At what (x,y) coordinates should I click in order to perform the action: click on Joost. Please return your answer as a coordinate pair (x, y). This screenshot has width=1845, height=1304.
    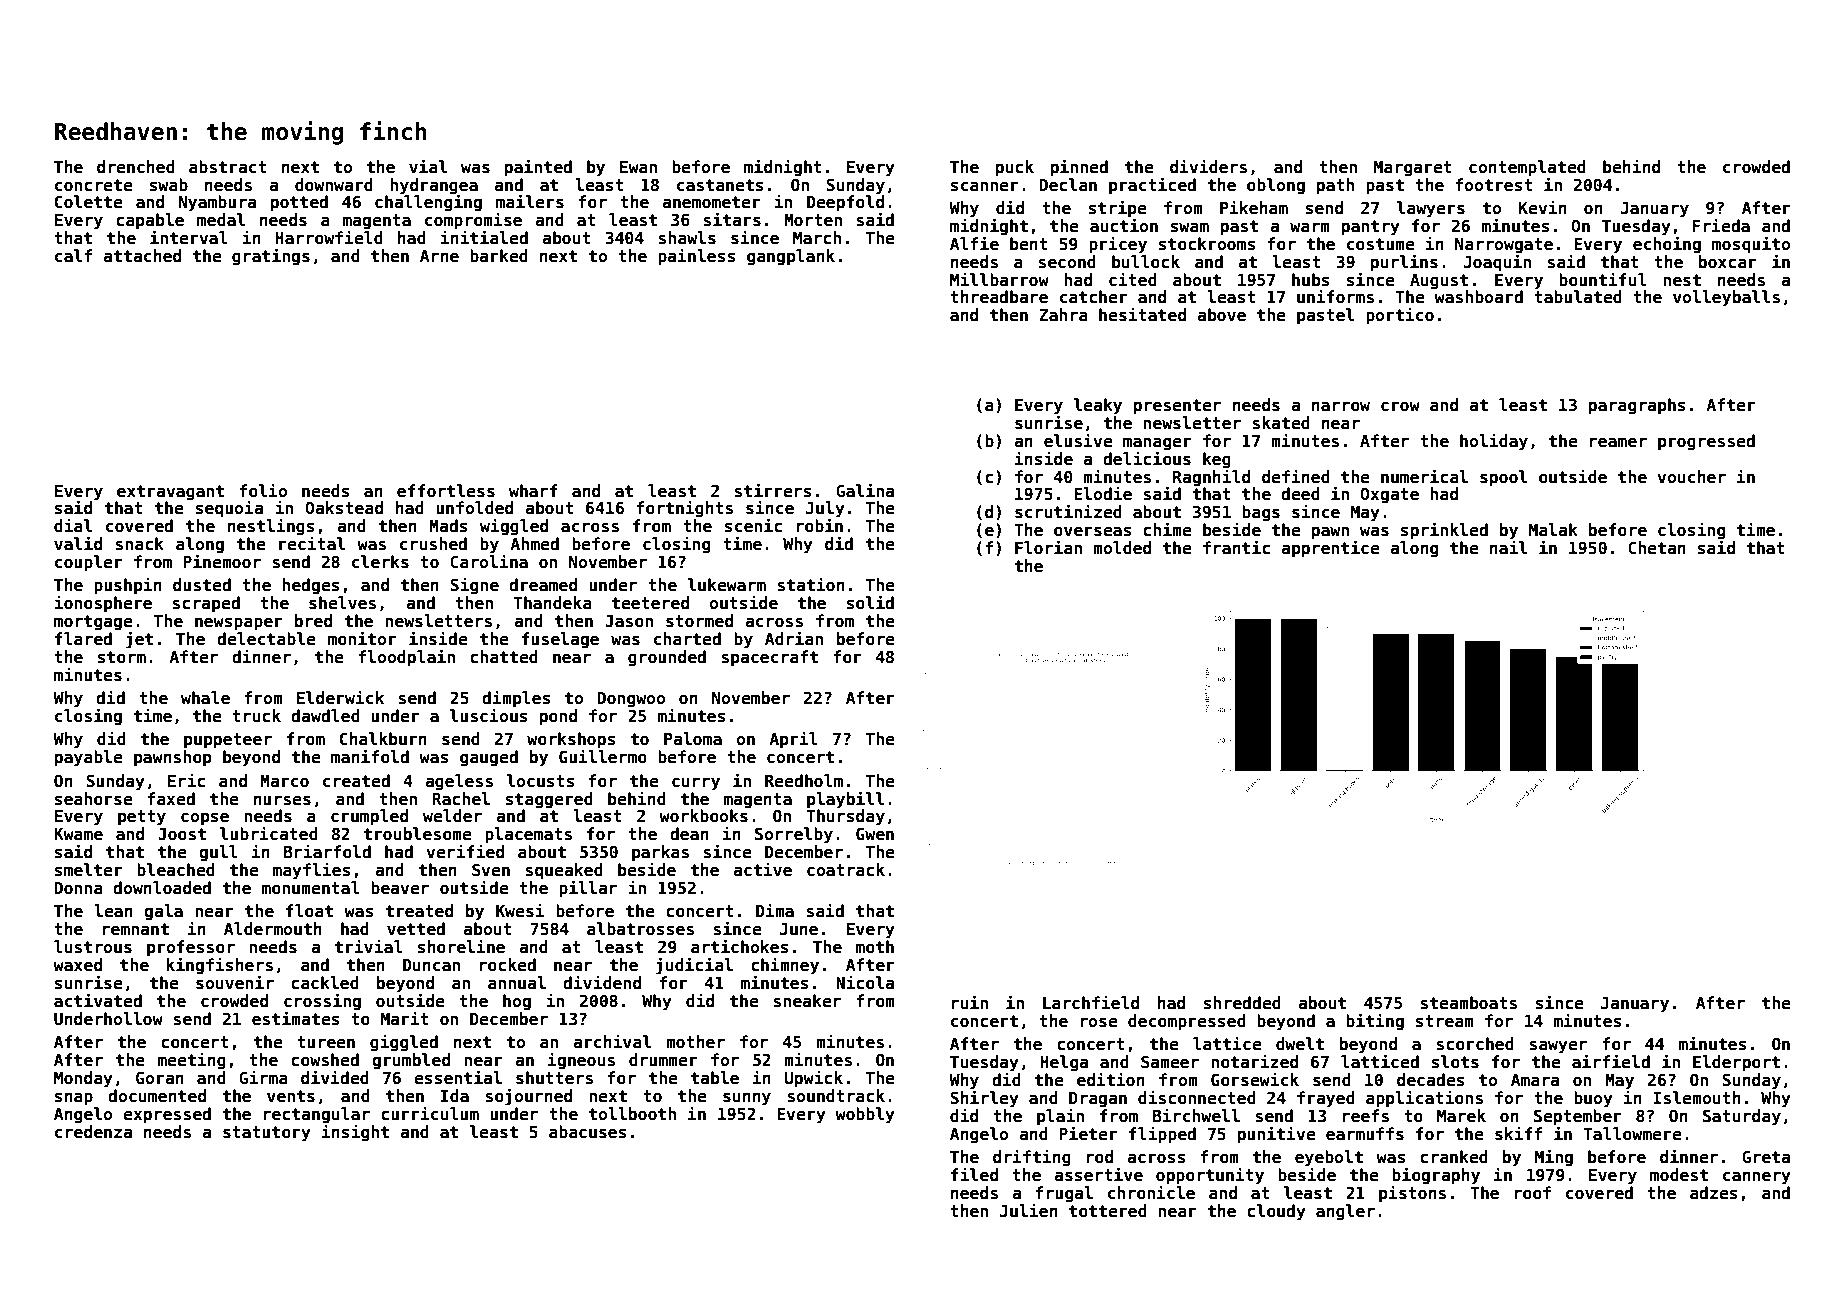
    Looking at the image, I should click on (182, 834).
